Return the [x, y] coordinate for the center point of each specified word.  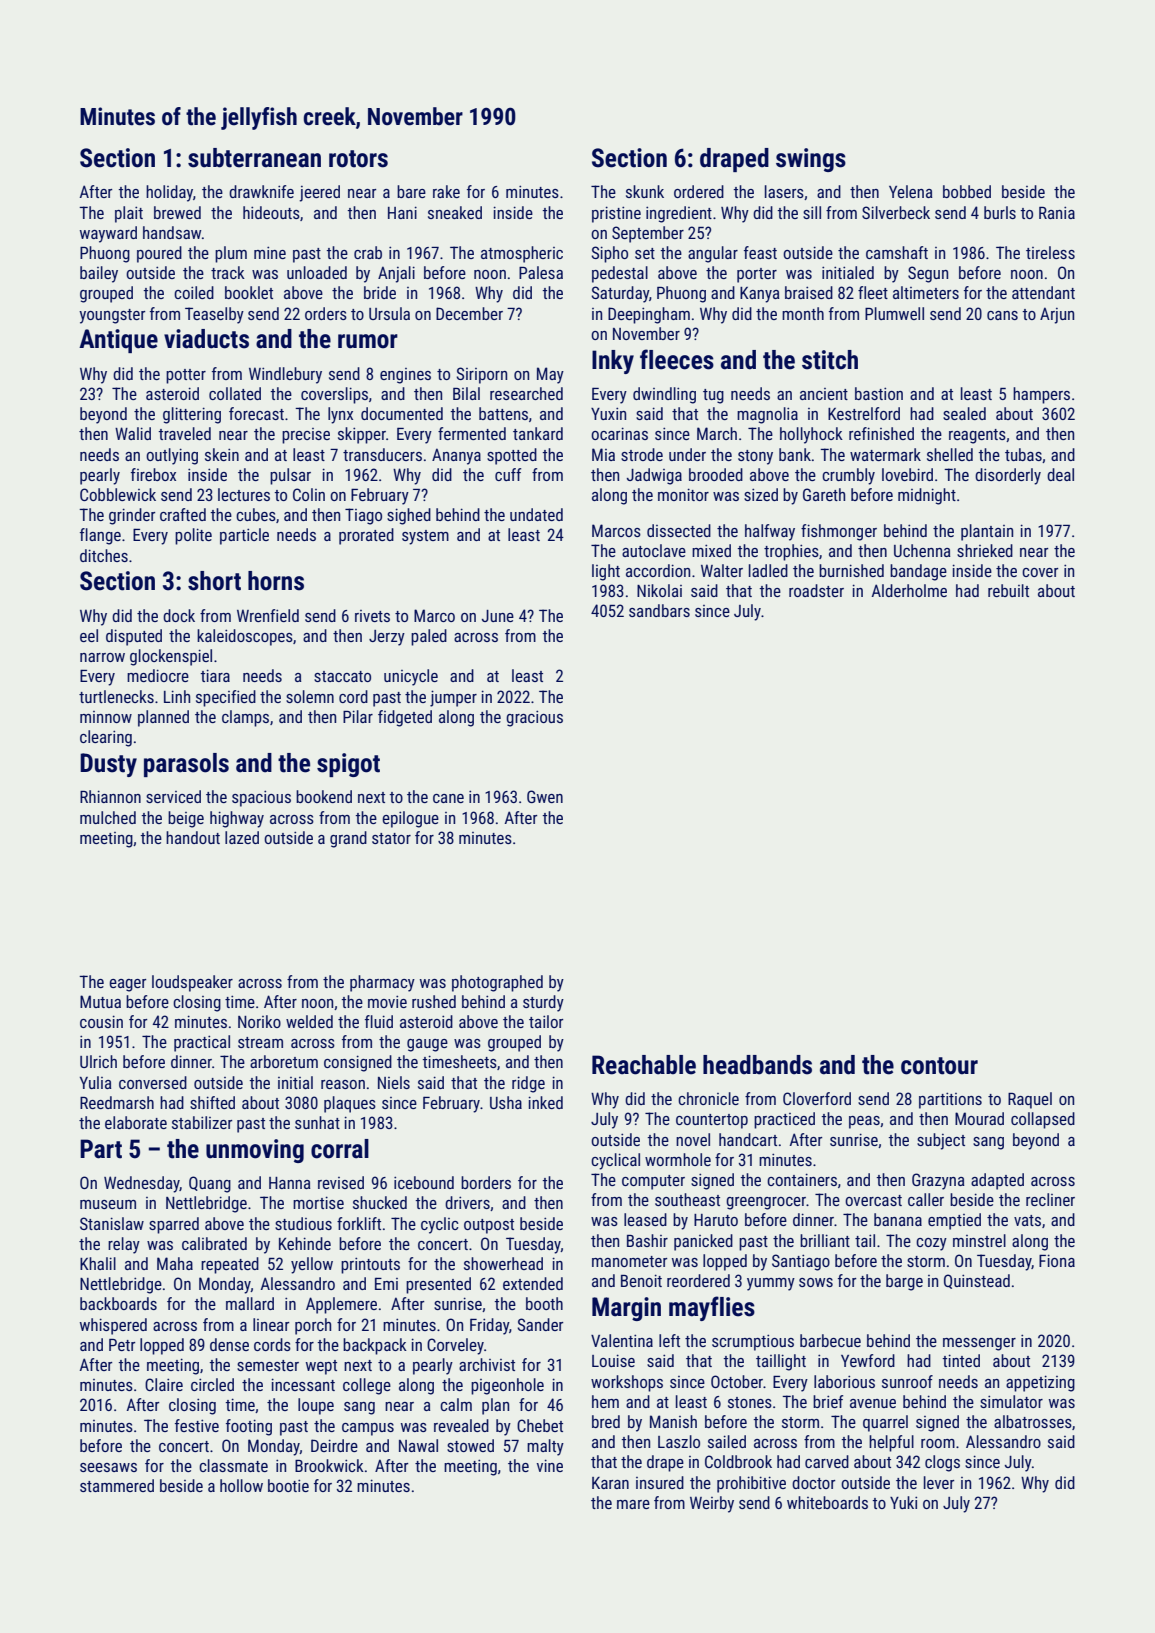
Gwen [545, 796]
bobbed [967, 191]
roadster [816, 590]
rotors [358, 159]
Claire [164, 1384]
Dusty [108, 765]
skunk [645, 191]
